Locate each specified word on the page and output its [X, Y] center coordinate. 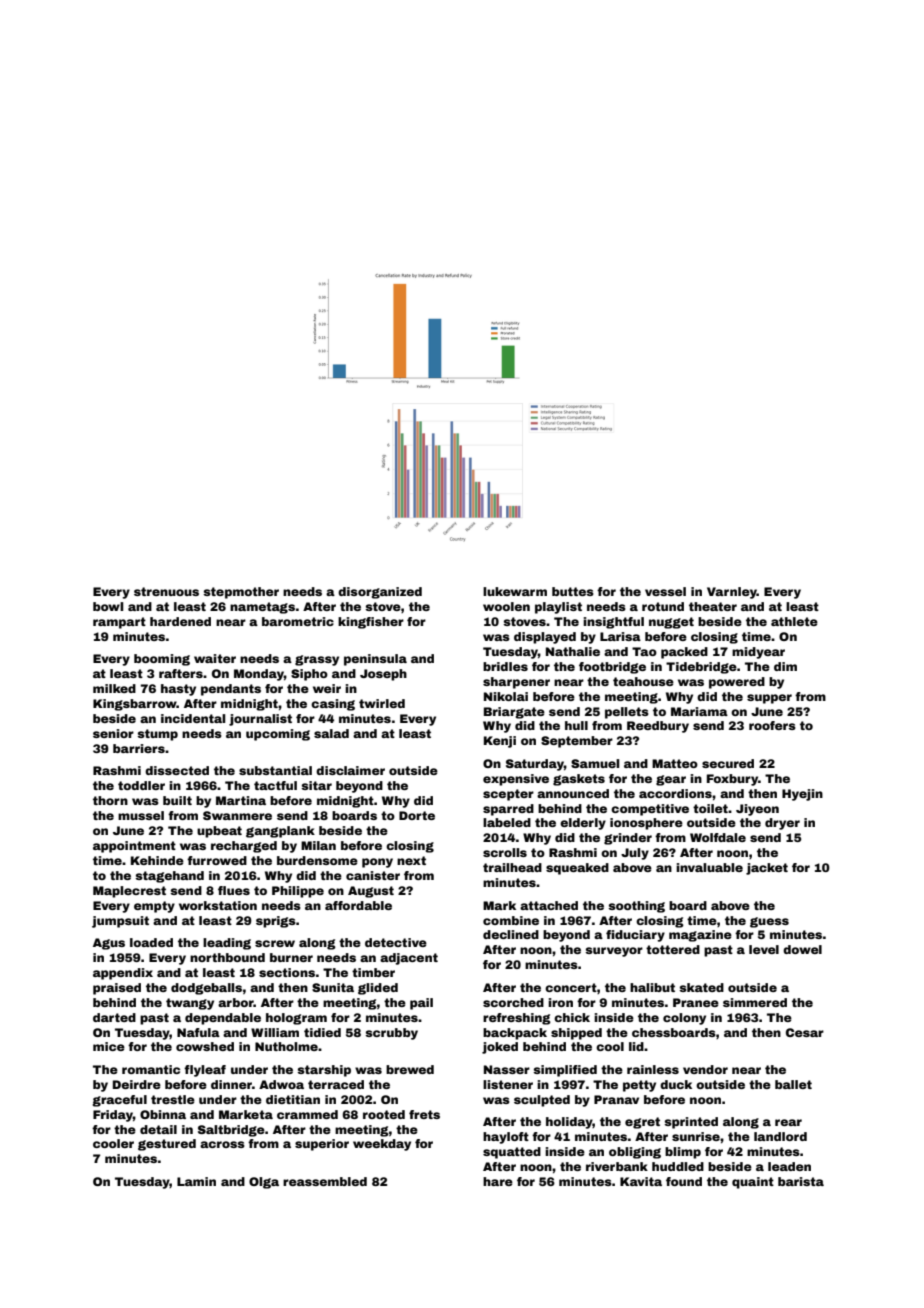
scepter [508, 795]
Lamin [196, 1181]
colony [684, 1019]
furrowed [217, 860]
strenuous [166, 591]
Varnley [732, 593]
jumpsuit [120, 922]
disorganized [380, 593]
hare [498, 1181]
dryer [782, 824]
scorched [513, 1002]
